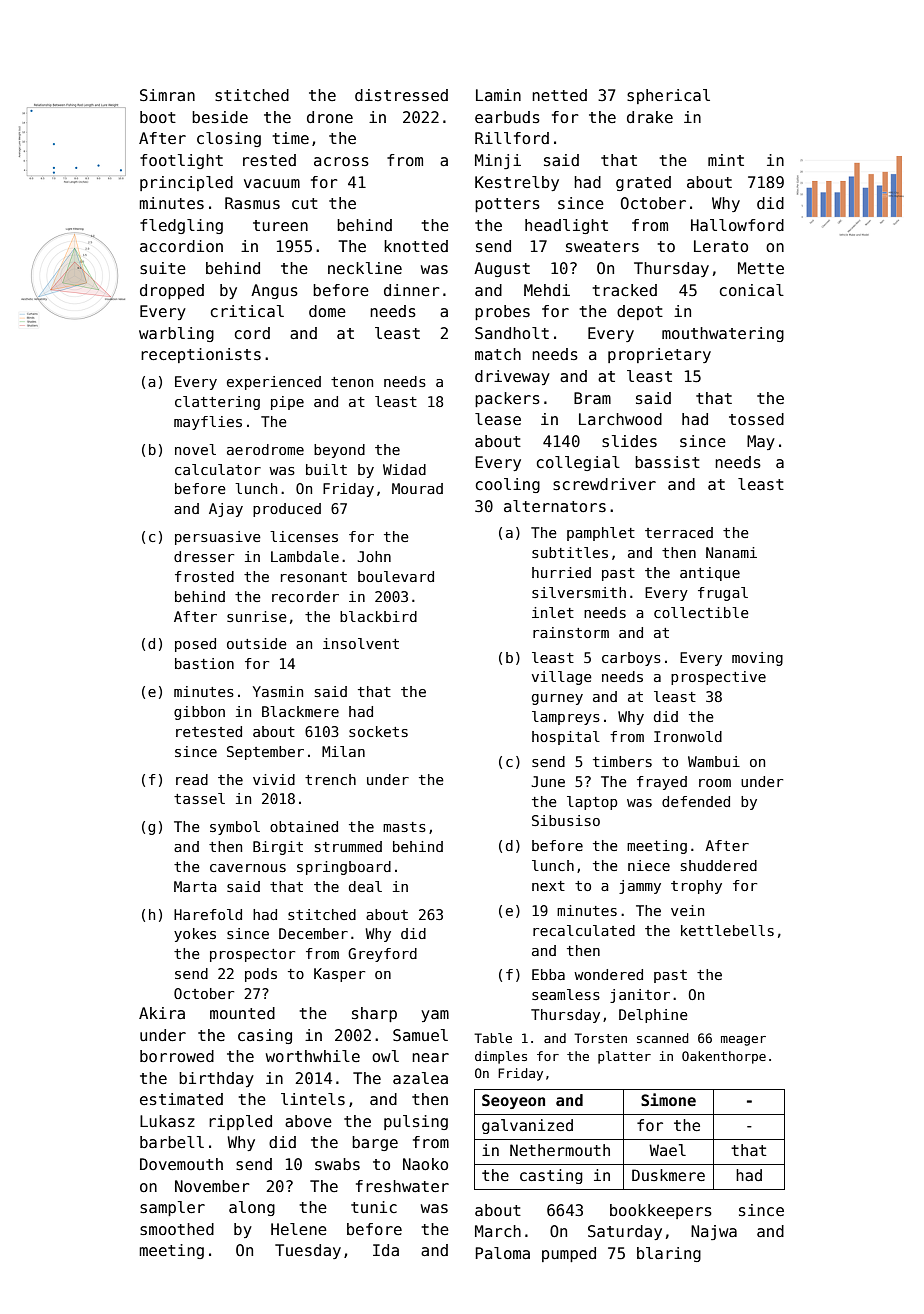 This image has width=924, height=1314. What do you see at coordinates (240, 1122) in the image?
I see `rippled` at bounding box center [240, 1122].
